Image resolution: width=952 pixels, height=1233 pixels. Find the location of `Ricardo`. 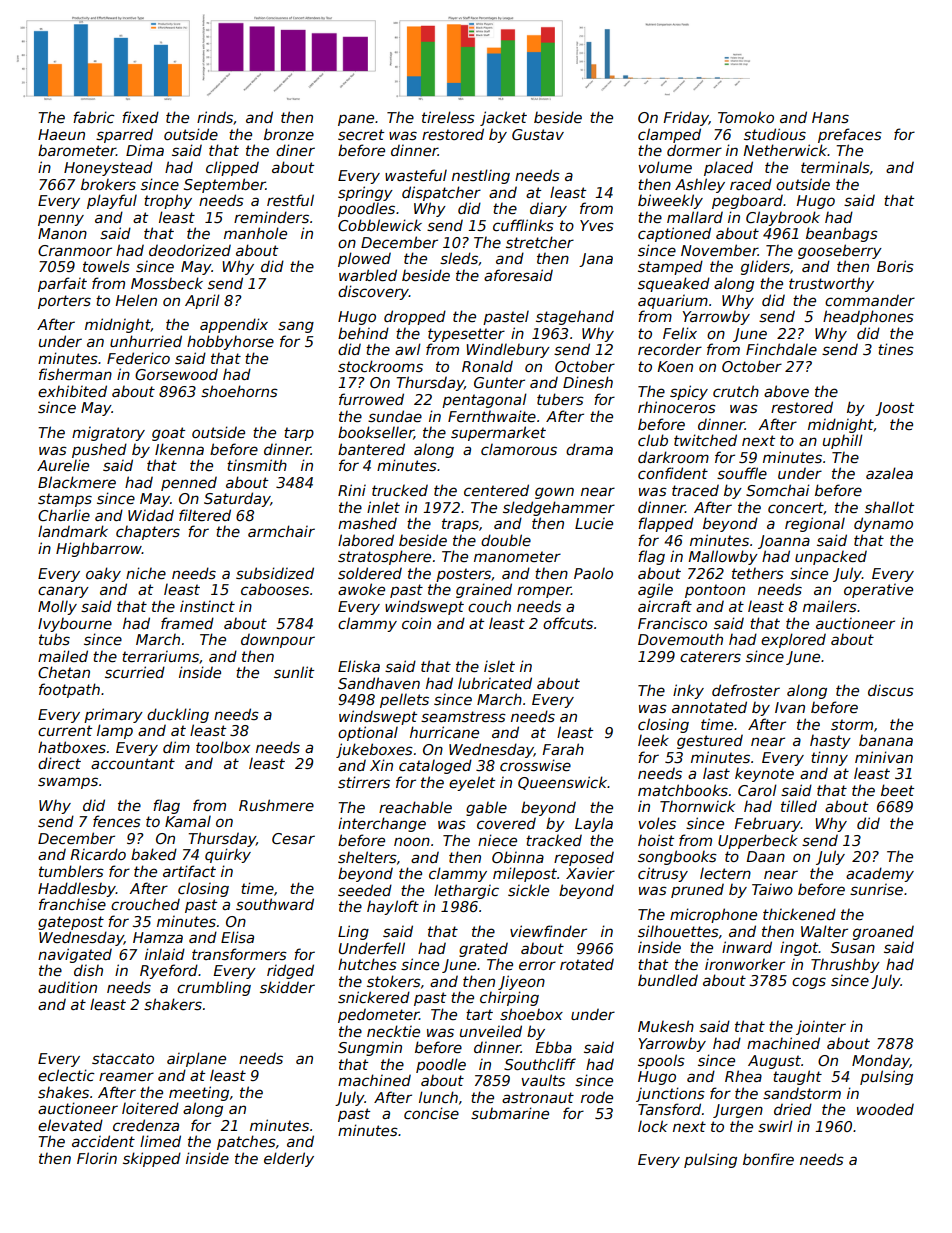

Ricardo is located at coordinates (98, 854).
